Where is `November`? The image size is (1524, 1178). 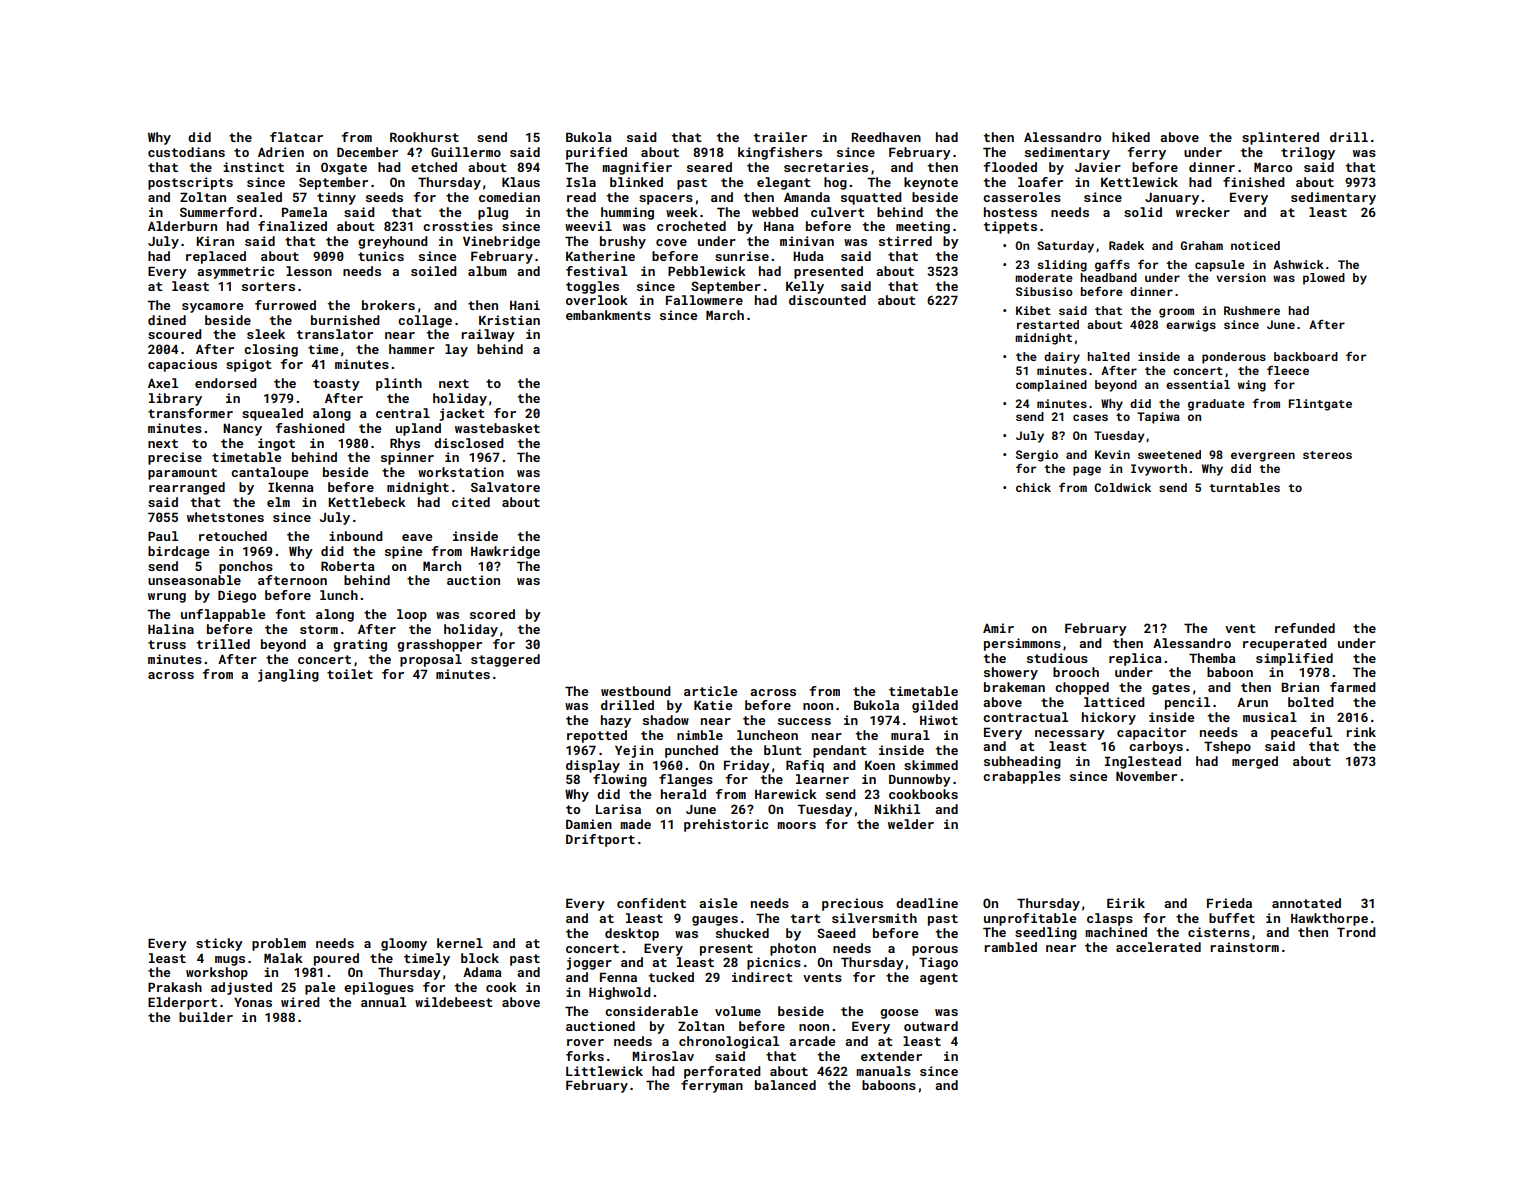
November is located at coordinates (1146, 776).
